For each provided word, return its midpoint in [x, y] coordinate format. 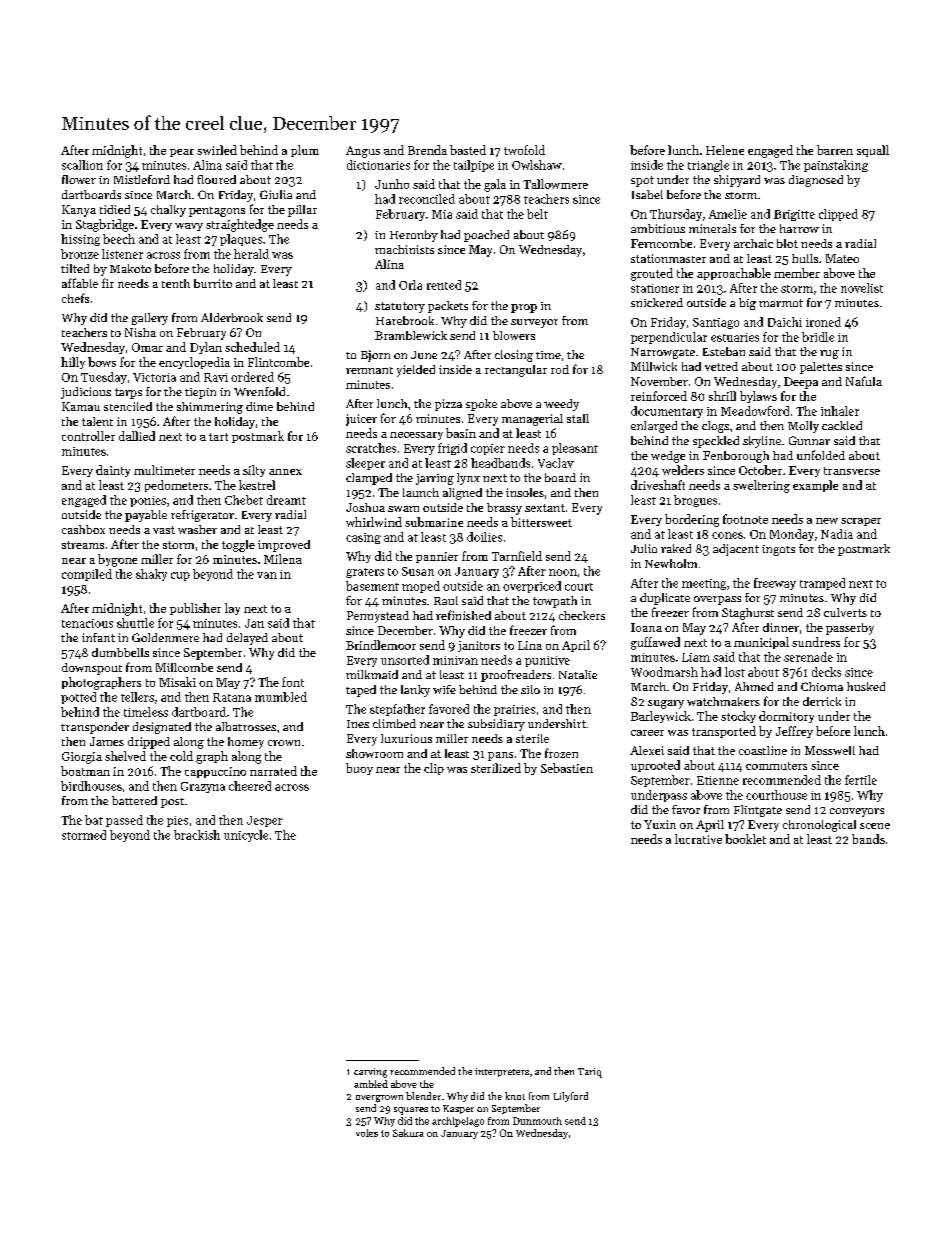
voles [367, 1133]
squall [873, 151]
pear [182, 153]
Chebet [244, 500]
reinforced [659, 396]
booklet [745, 839]
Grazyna [203, 787]
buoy [359, 769]
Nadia [837, 534]
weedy [561, 405]
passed [124, 821]
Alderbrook [232, 317]
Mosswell [830, 750]
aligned [462, 494]
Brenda [427, 150]
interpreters [502, 1072]
